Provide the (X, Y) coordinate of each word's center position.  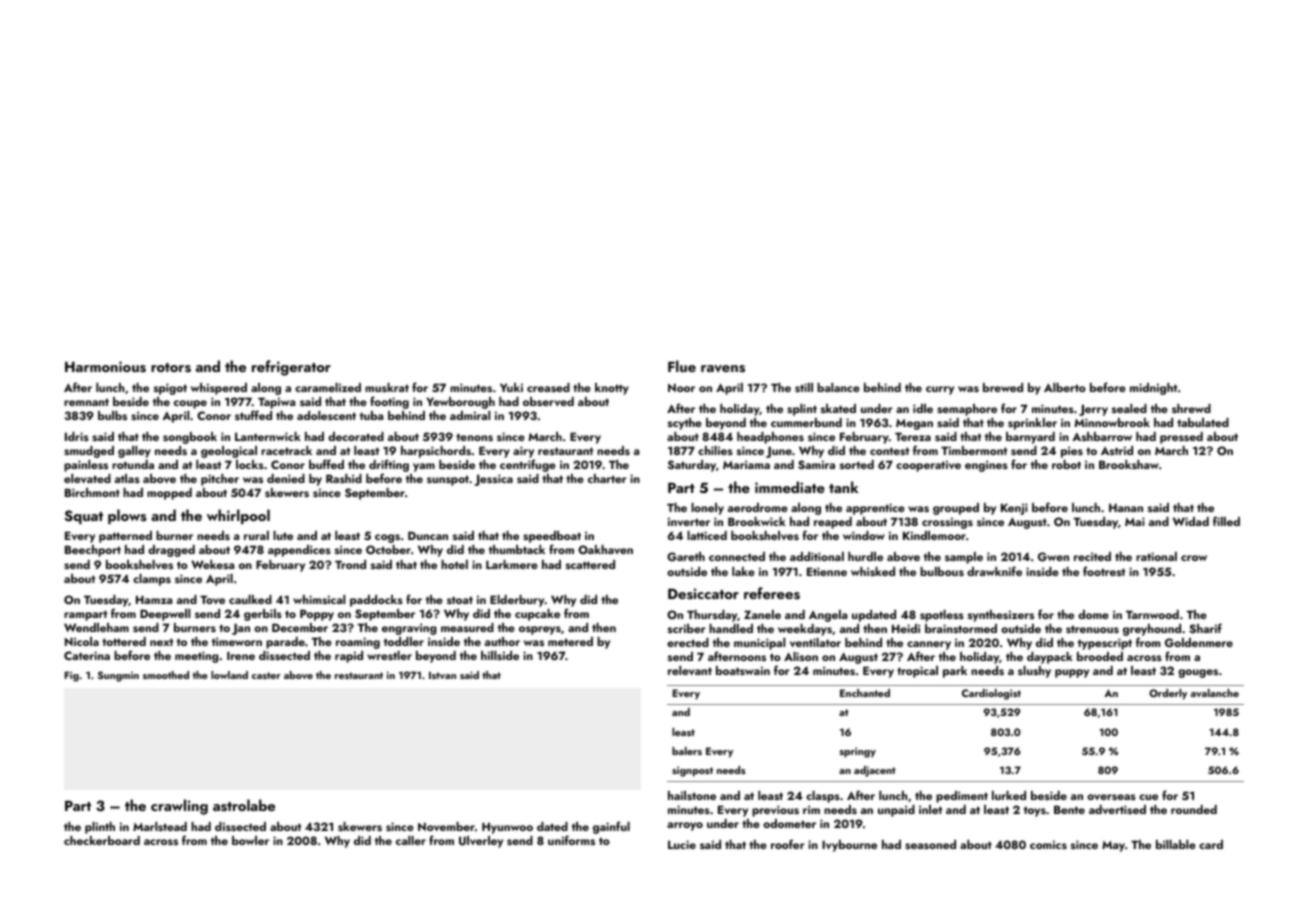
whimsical (319, 599)
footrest (1104, 571)
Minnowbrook (1112, 422)
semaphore (967, 410)
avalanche (1215, 693)
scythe (685, 424)
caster (266, 675)
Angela (828, 616)
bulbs (112, 415)
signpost (692, 771)
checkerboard (102, 840)
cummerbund (806, 422)
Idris (77, 436)
